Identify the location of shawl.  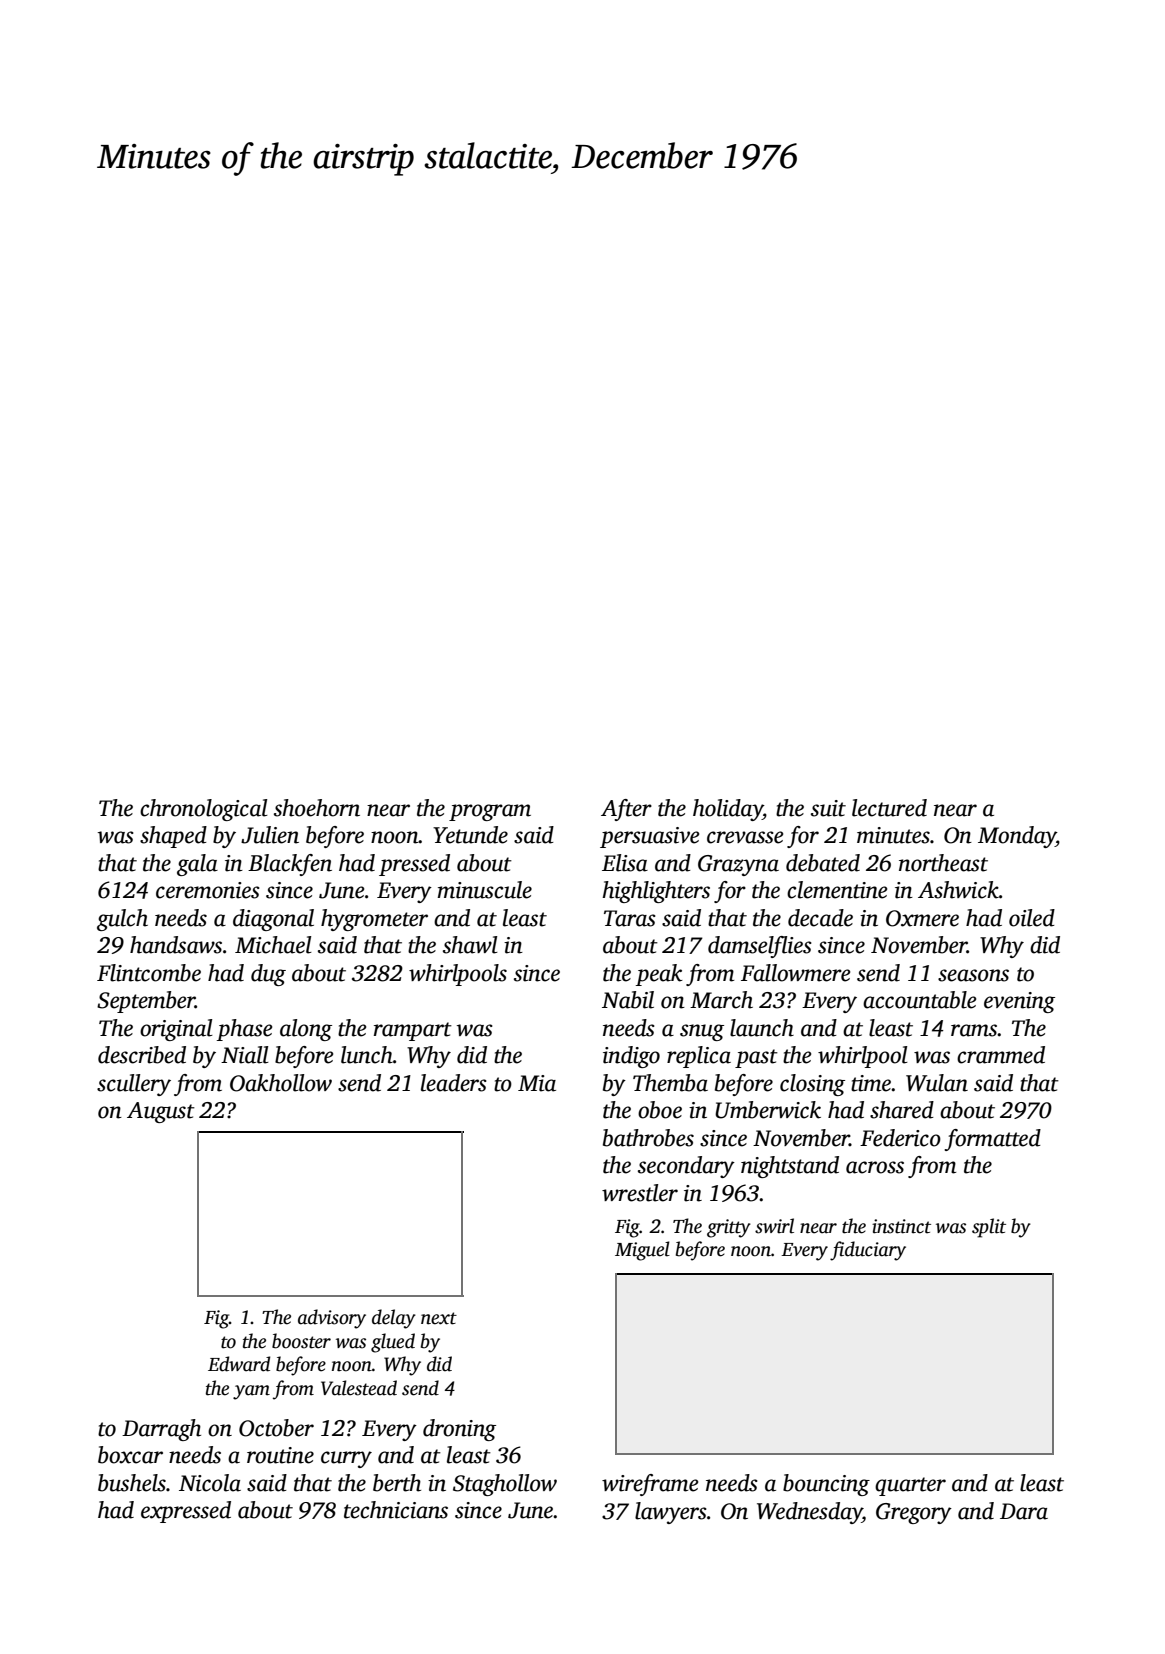
(470, 945).
